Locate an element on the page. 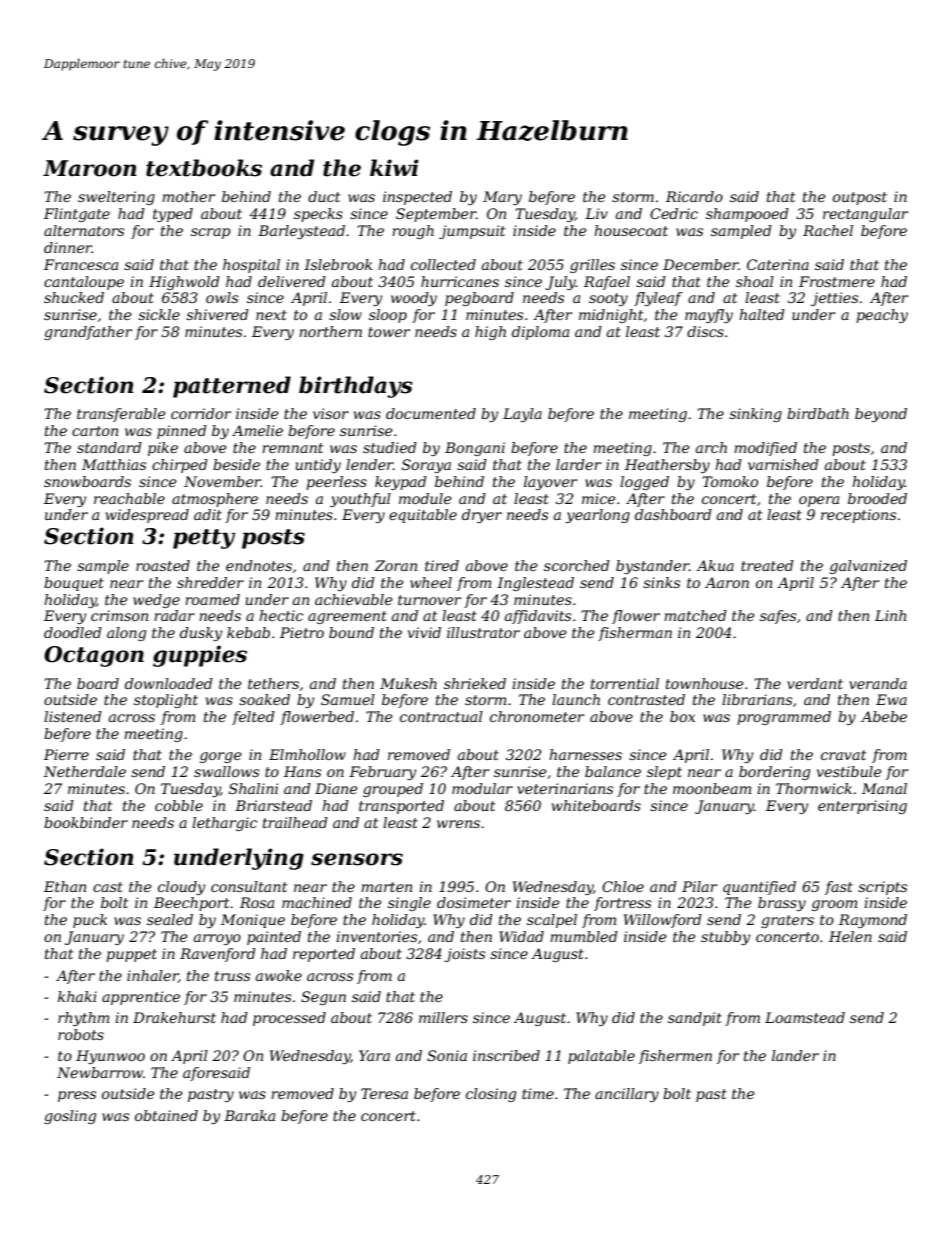 Image resolution: width=952 pixels, height=1233 pixels. Ewa is located at coordinates (891, 699).
